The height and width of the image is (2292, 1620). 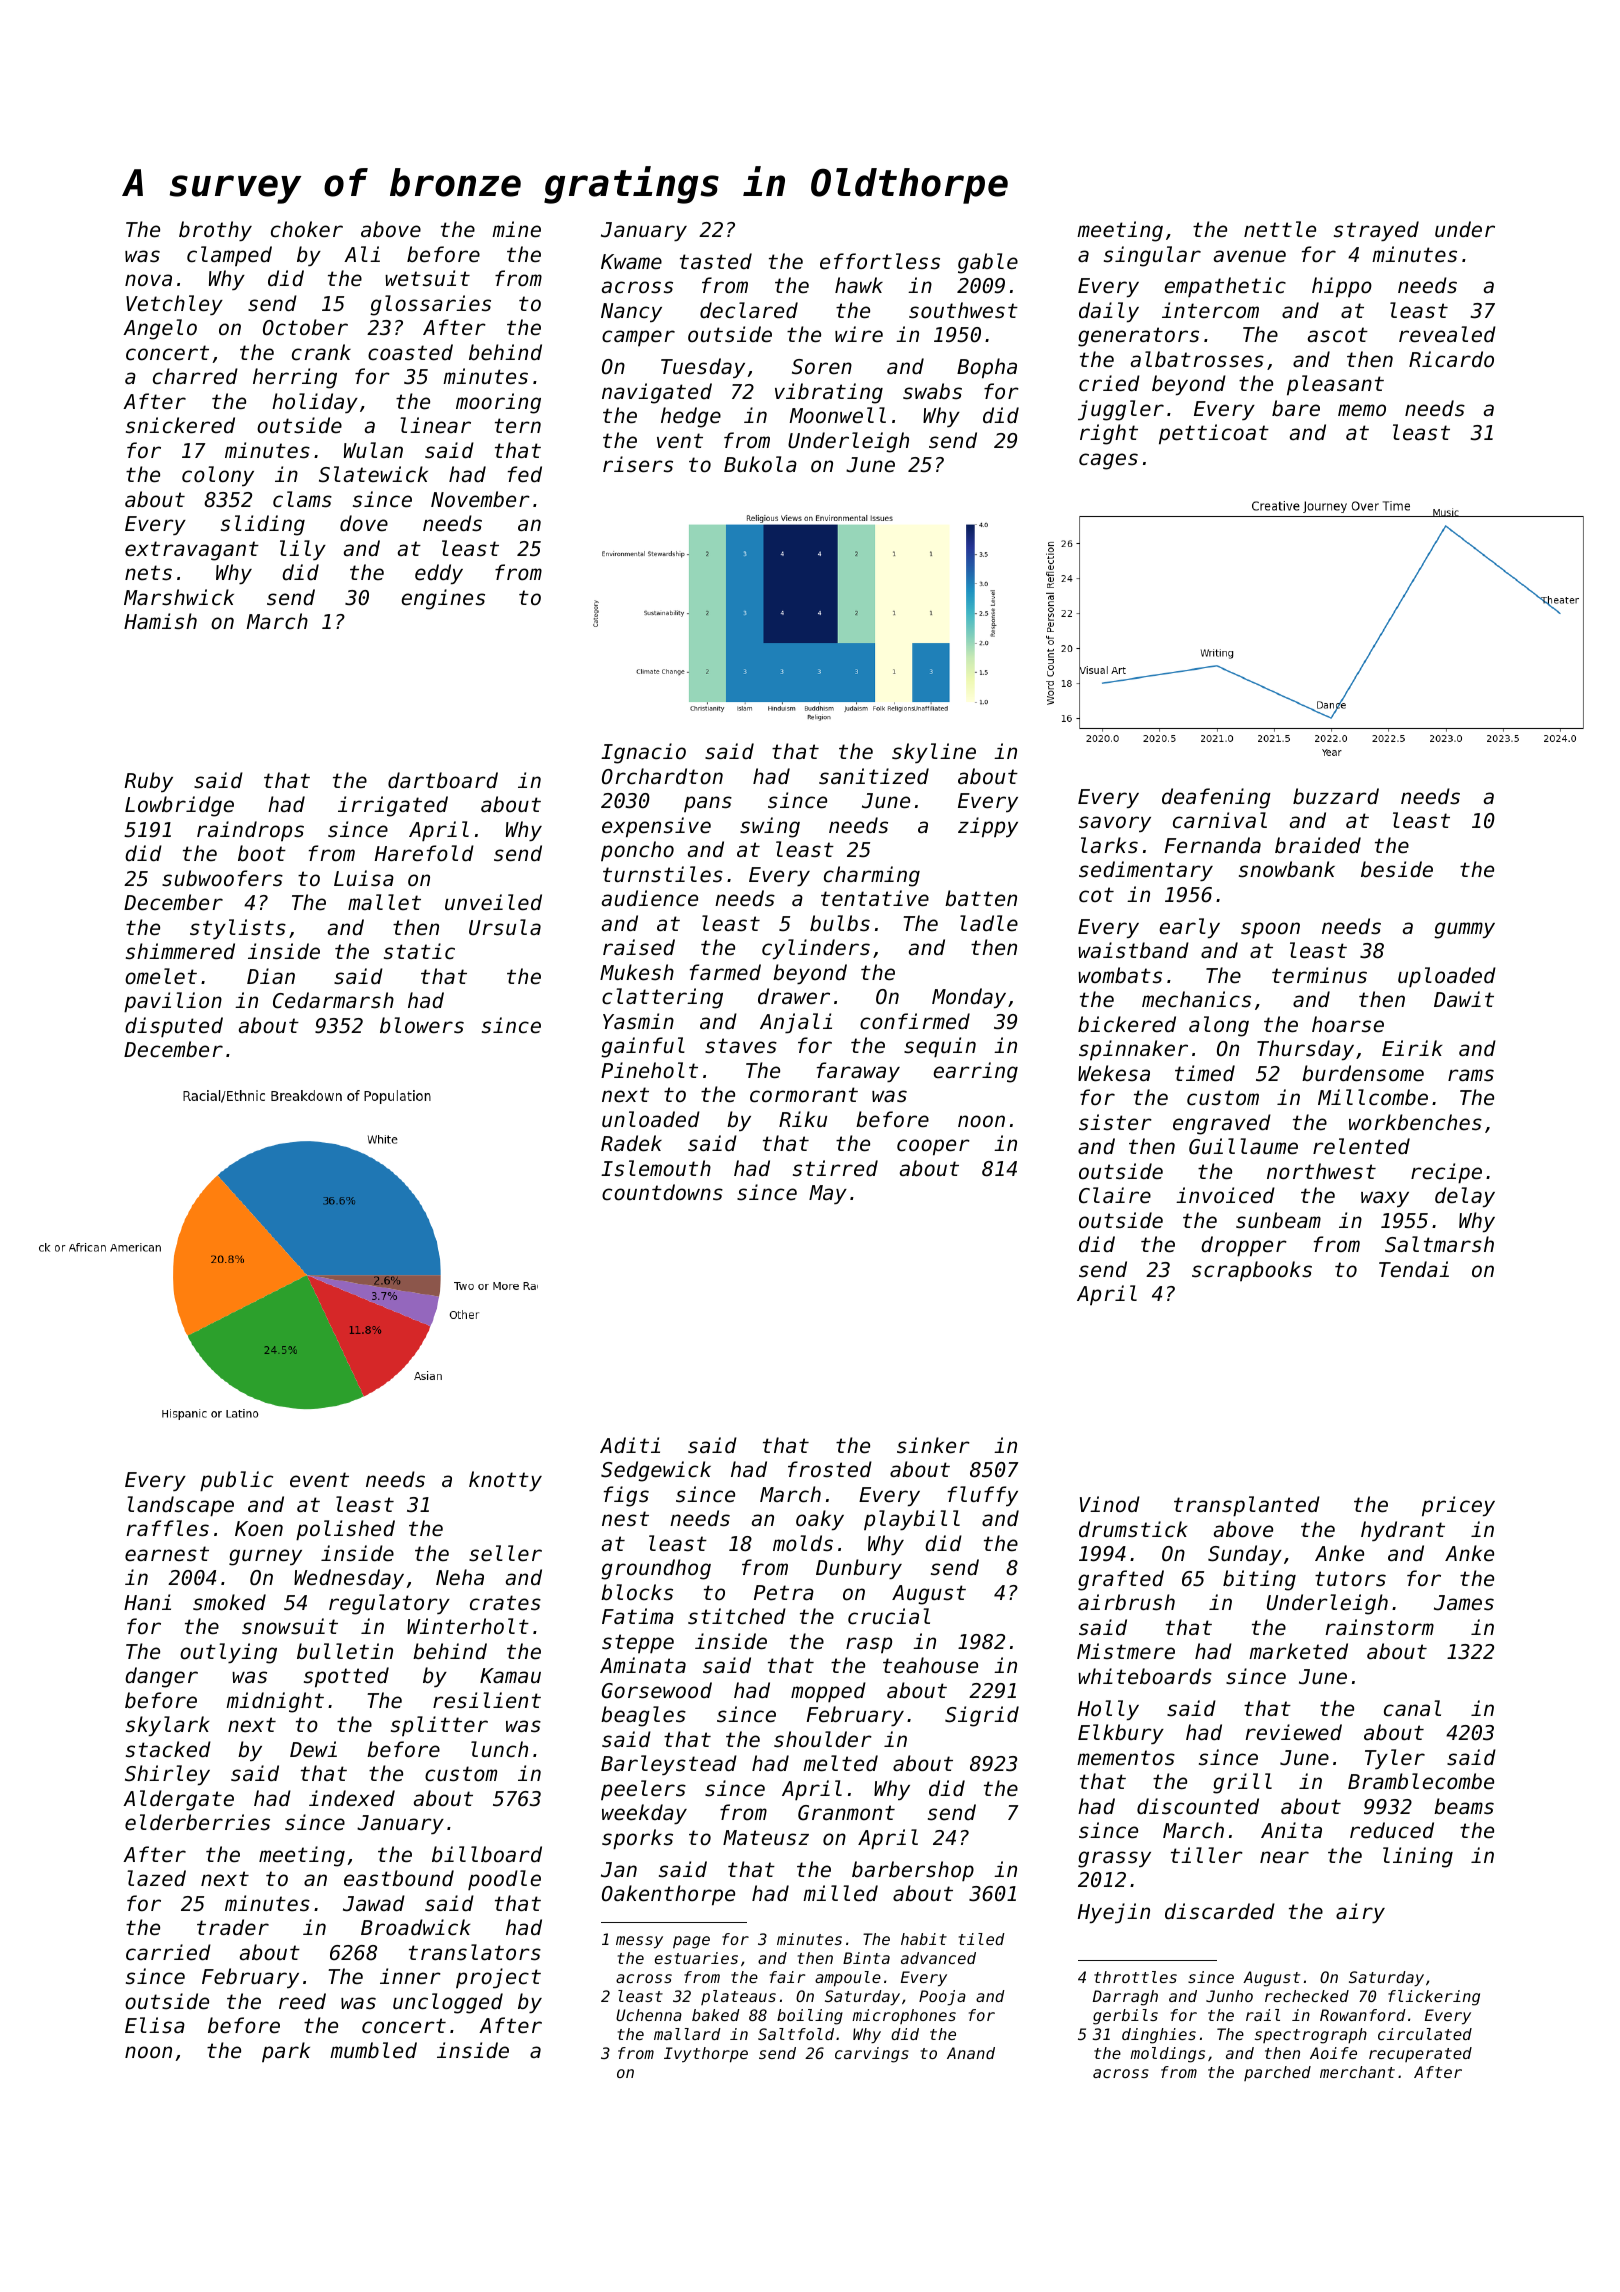 I want to click on disputed, so click(x=174, y=1027).
